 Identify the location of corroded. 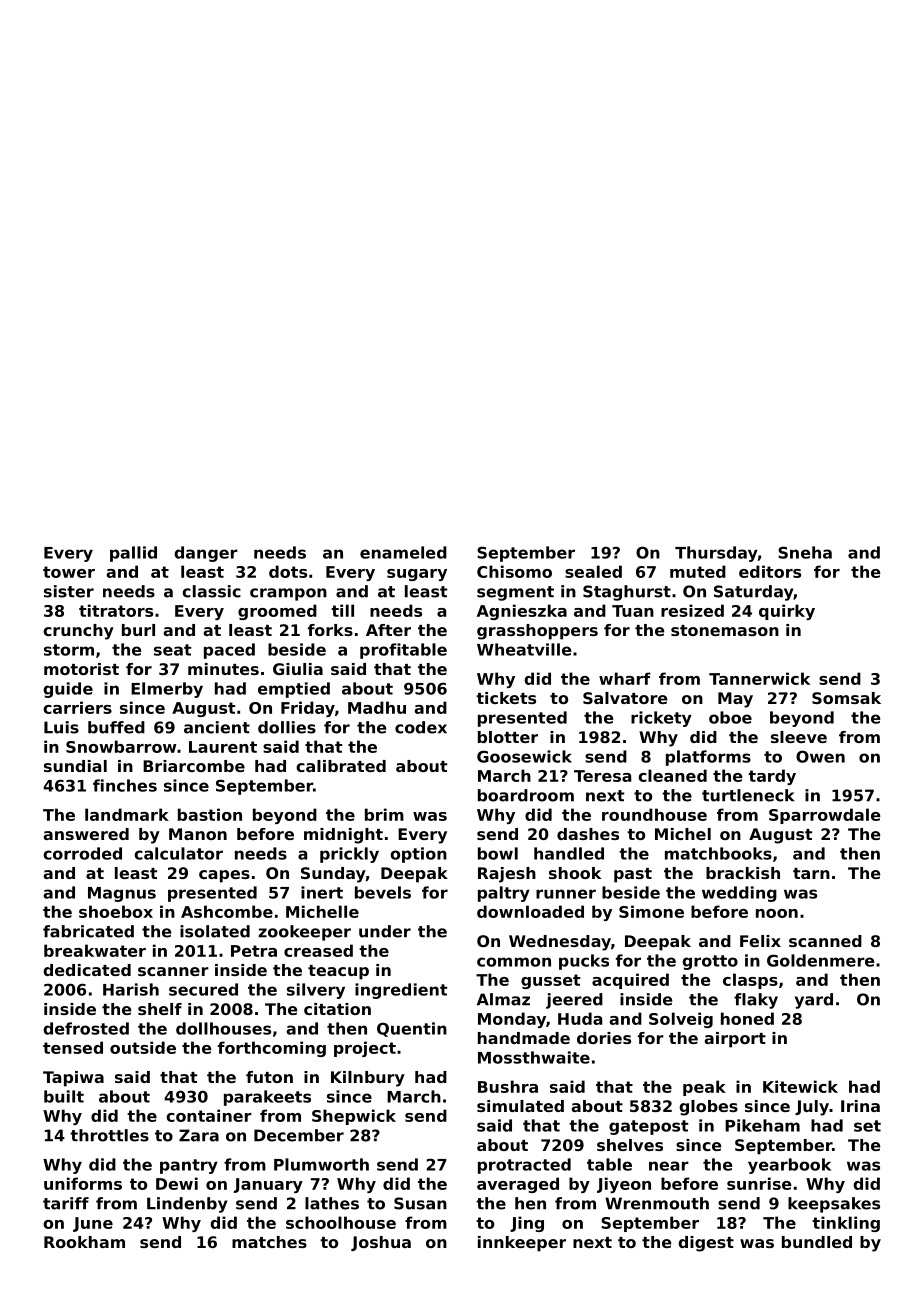
(82, 853).
